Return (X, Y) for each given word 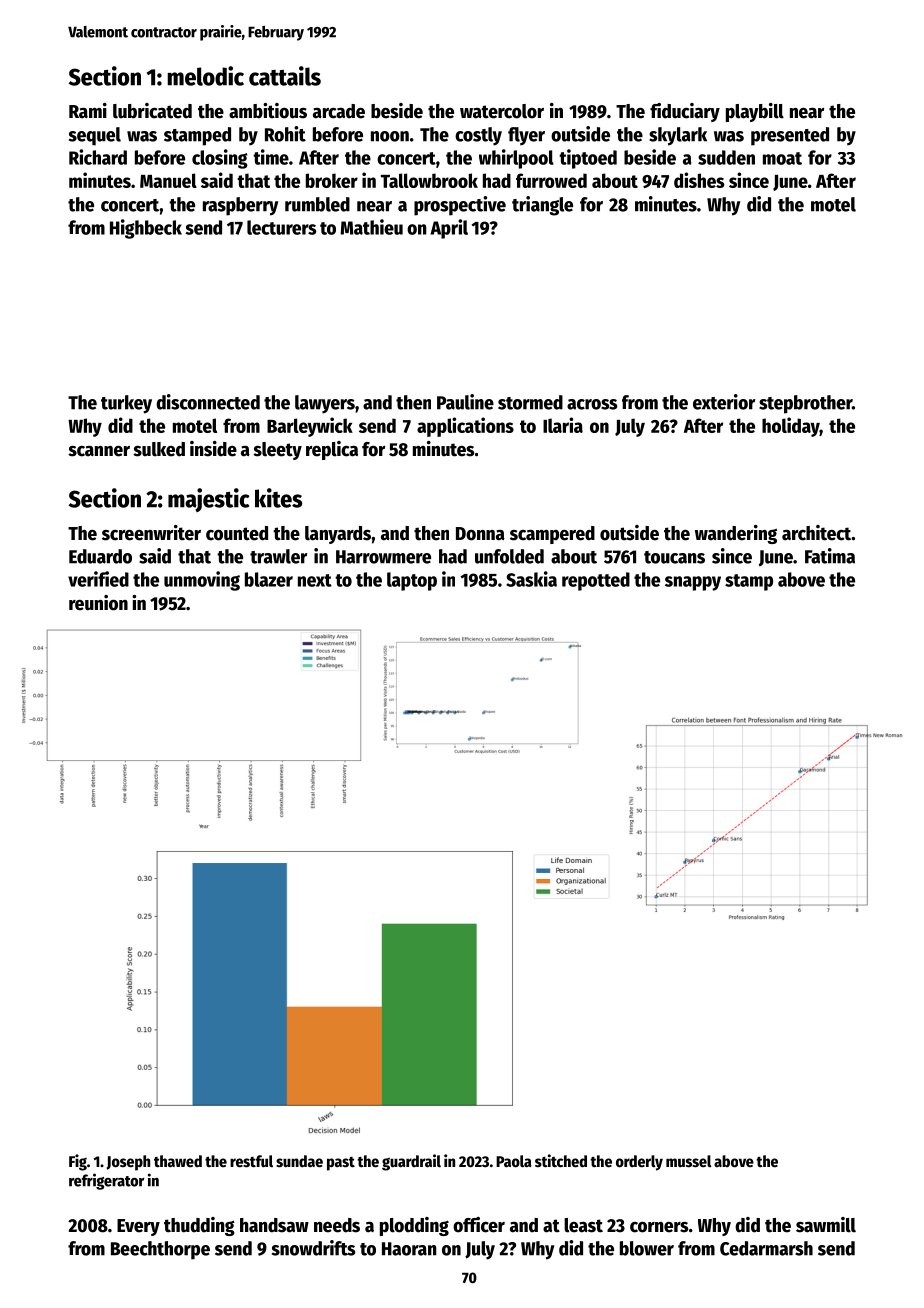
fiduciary (685, 112)
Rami (88, 111)
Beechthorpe (160, 1250)
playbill (755, 112)
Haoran (409, 1249)
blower (647, 1248)
